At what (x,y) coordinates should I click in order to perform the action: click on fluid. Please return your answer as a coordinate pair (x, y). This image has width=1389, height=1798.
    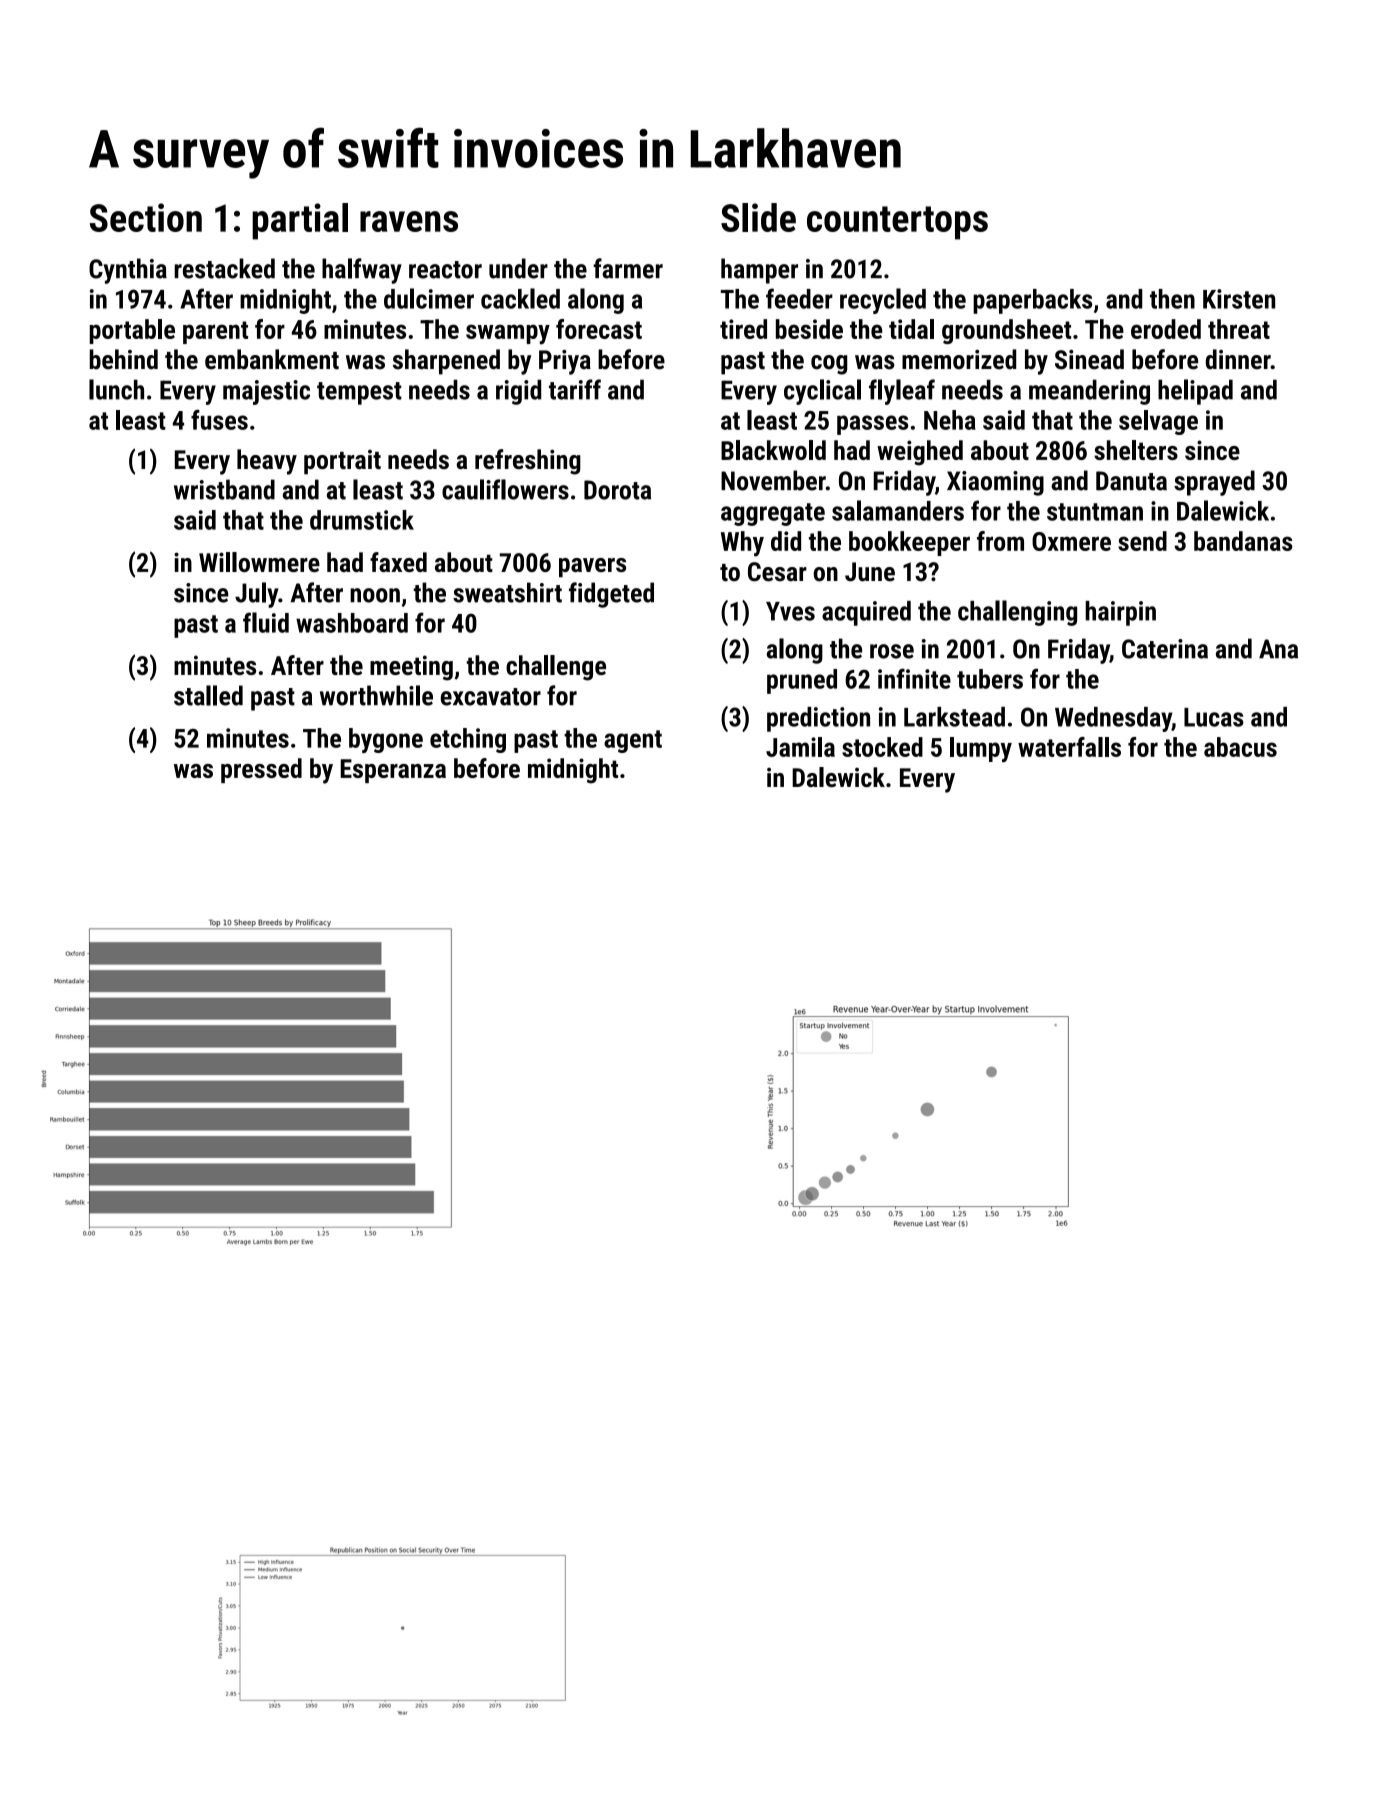
    Looking at the image, I should click on (266, 622).
